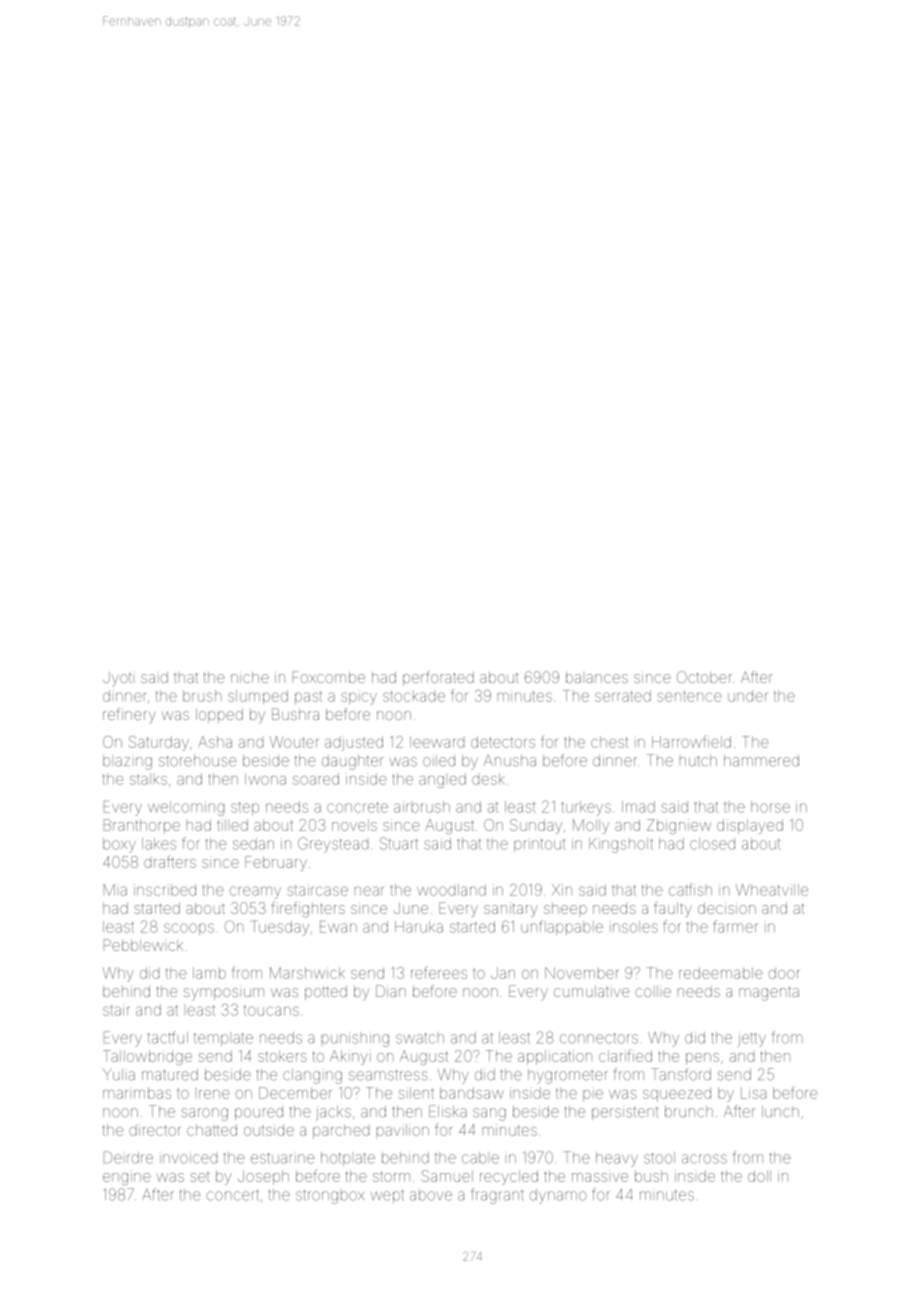  Describe the element at coordinates (562, 927) in the screenshot. I see `unflappable` at that location.
